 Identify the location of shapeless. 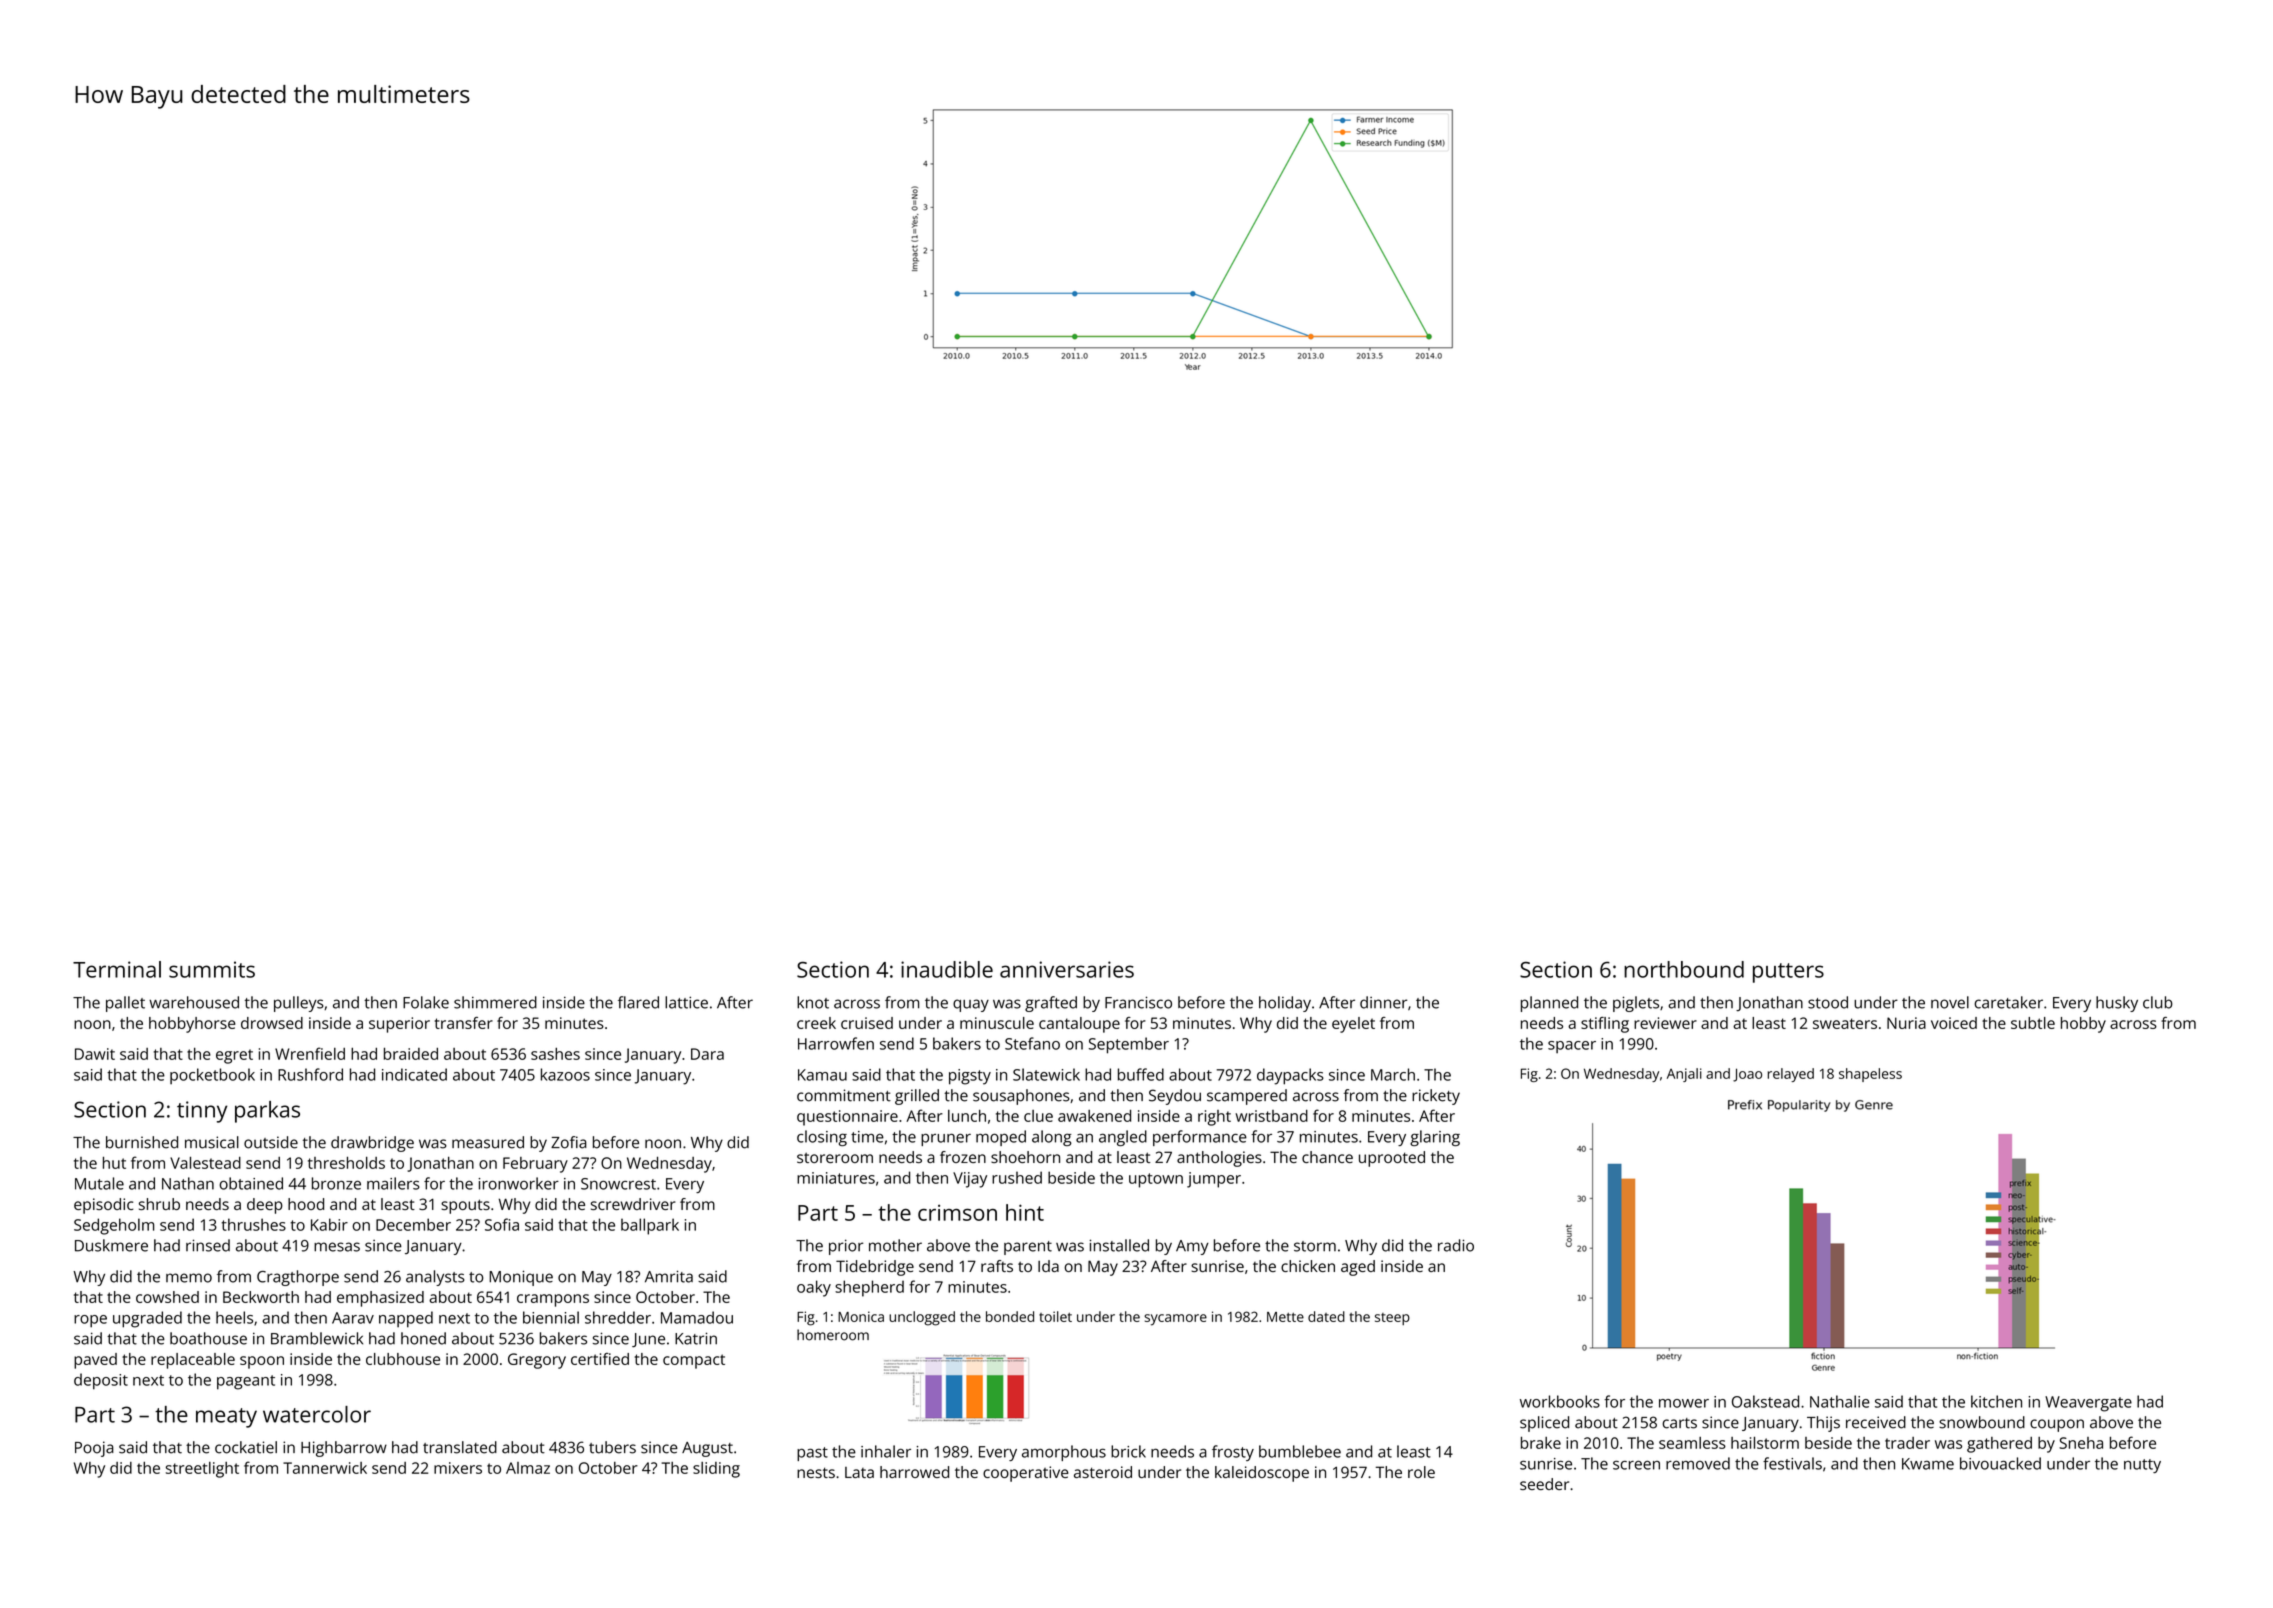
(1870, 1075).
